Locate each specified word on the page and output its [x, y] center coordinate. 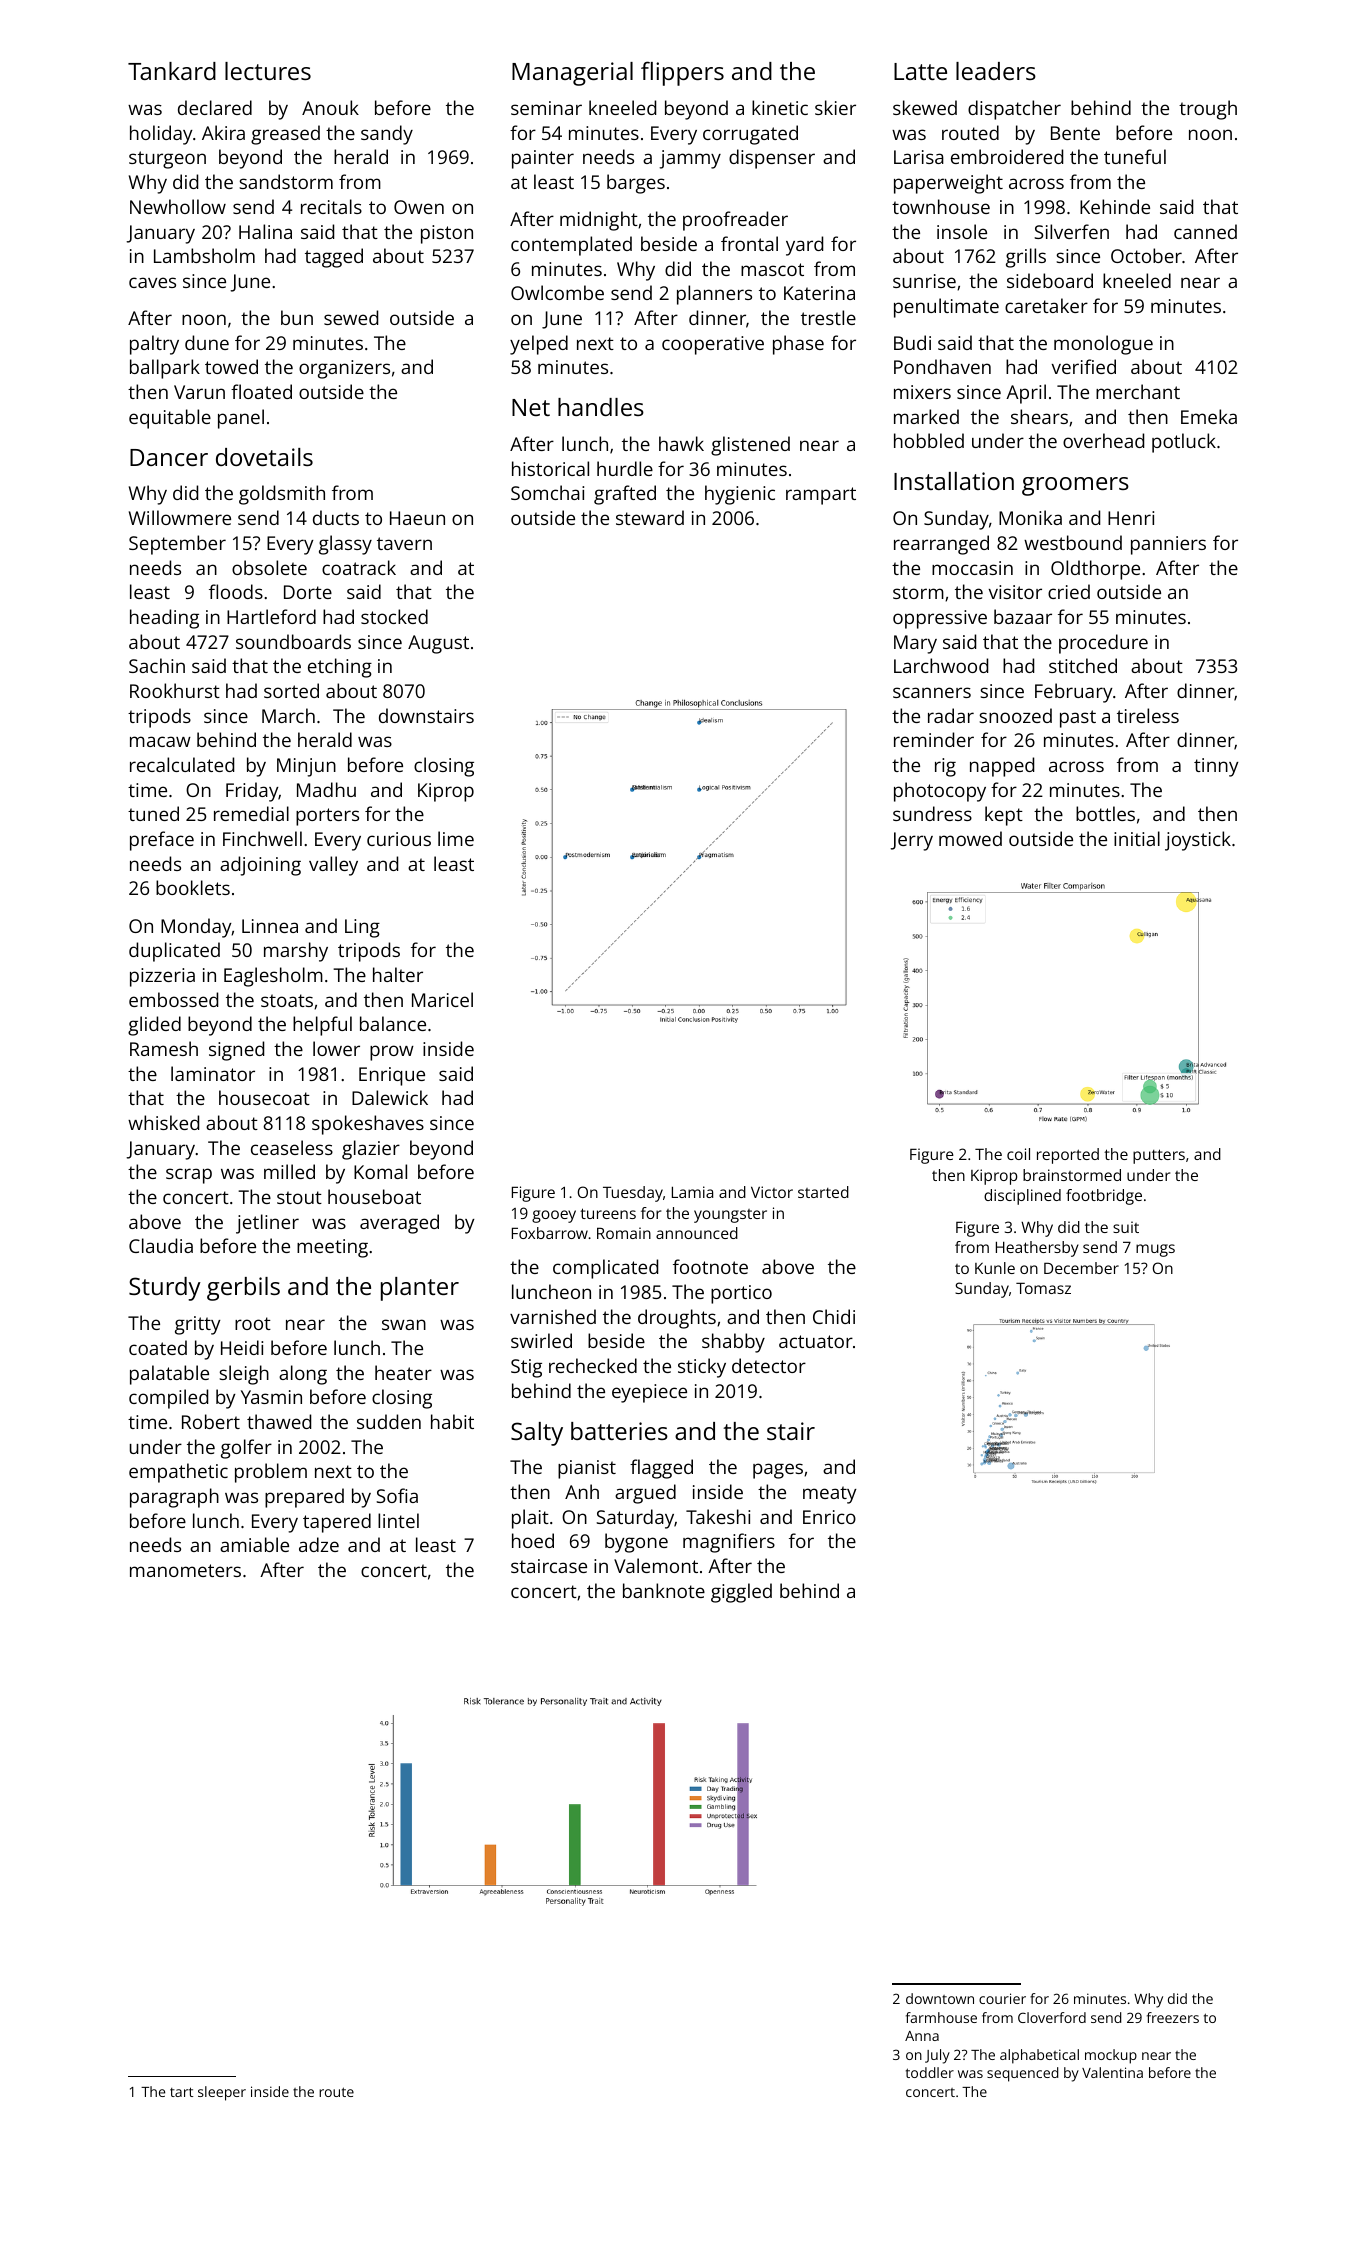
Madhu [326, 789]
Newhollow [178, 206]
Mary [915, 644]
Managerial [572, 74]
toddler [930, 2072]
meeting [332, 1248]
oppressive [940, 619]
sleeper [222, 2093]
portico [741, 1294]
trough [1208, 110]
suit [1126, 1227]
